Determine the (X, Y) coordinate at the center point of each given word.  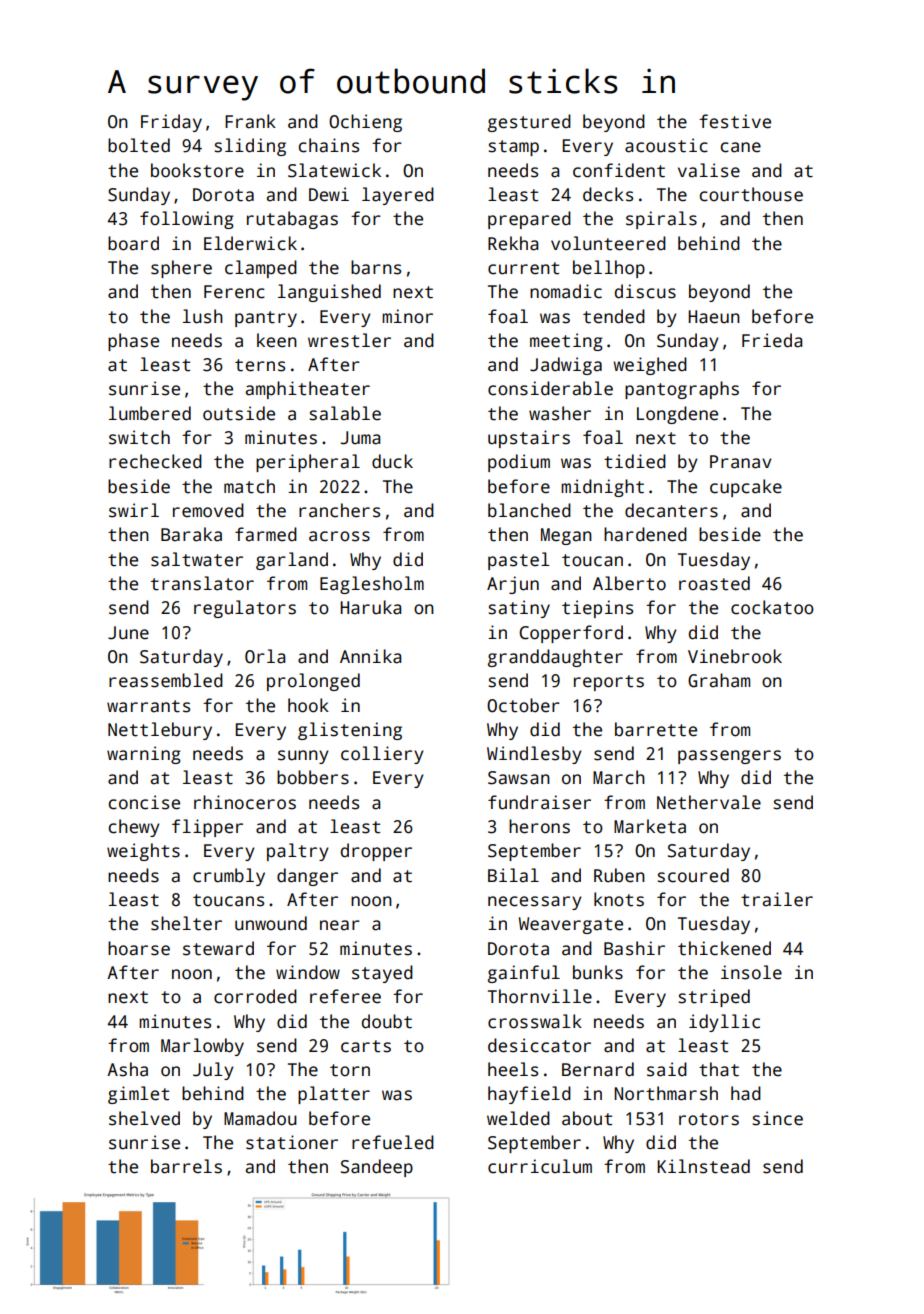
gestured (529, 123)
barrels (186, 1166)
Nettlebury (160, 731)
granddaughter (555, 658)
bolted (139, 145)
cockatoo (772, 607)
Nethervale (709, 802)
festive (735, 121)
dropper (376, 852)
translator (202, 583)
